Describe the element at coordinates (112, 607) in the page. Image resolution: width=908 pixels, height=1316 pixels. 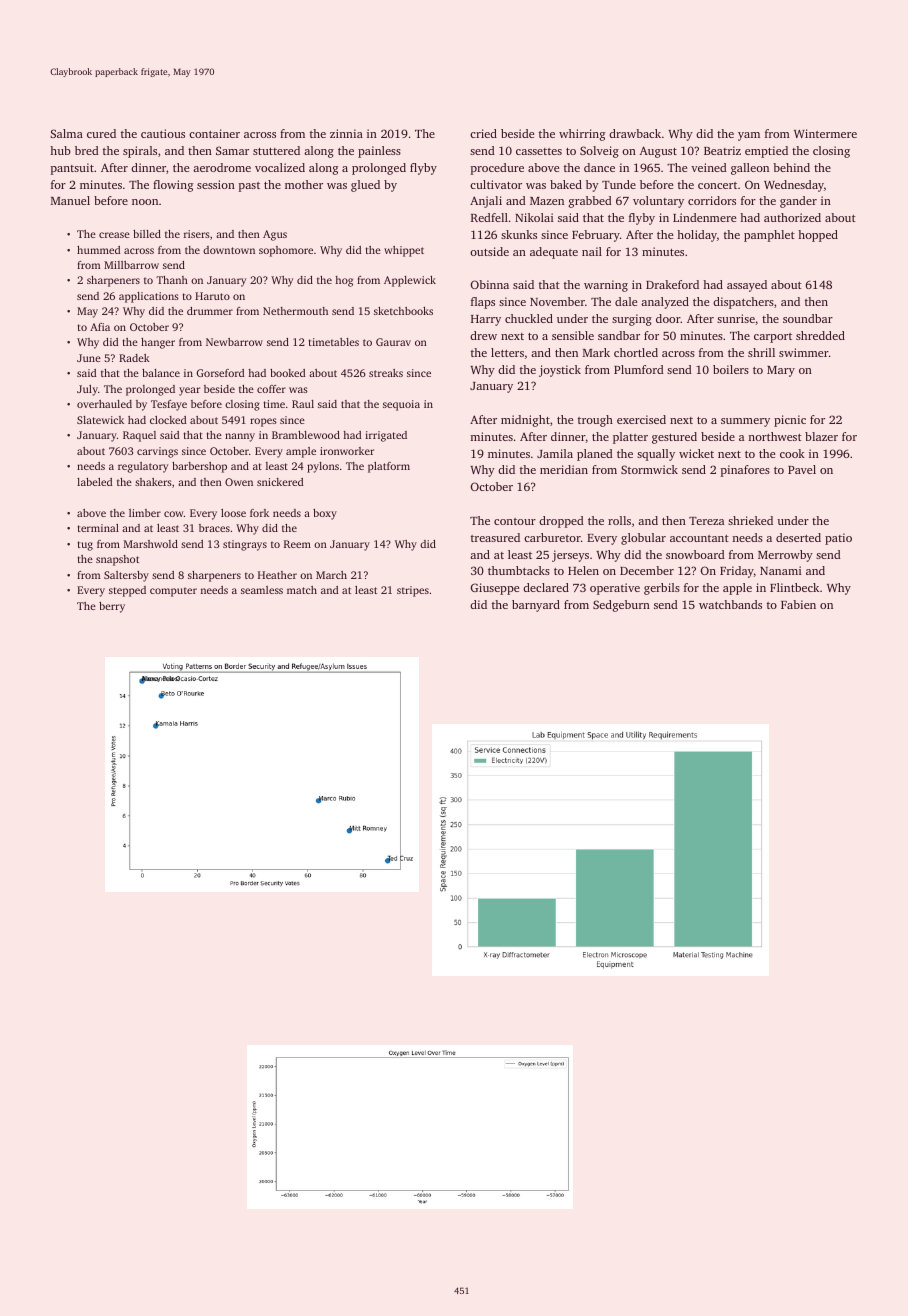
I see `berry` at that location.
